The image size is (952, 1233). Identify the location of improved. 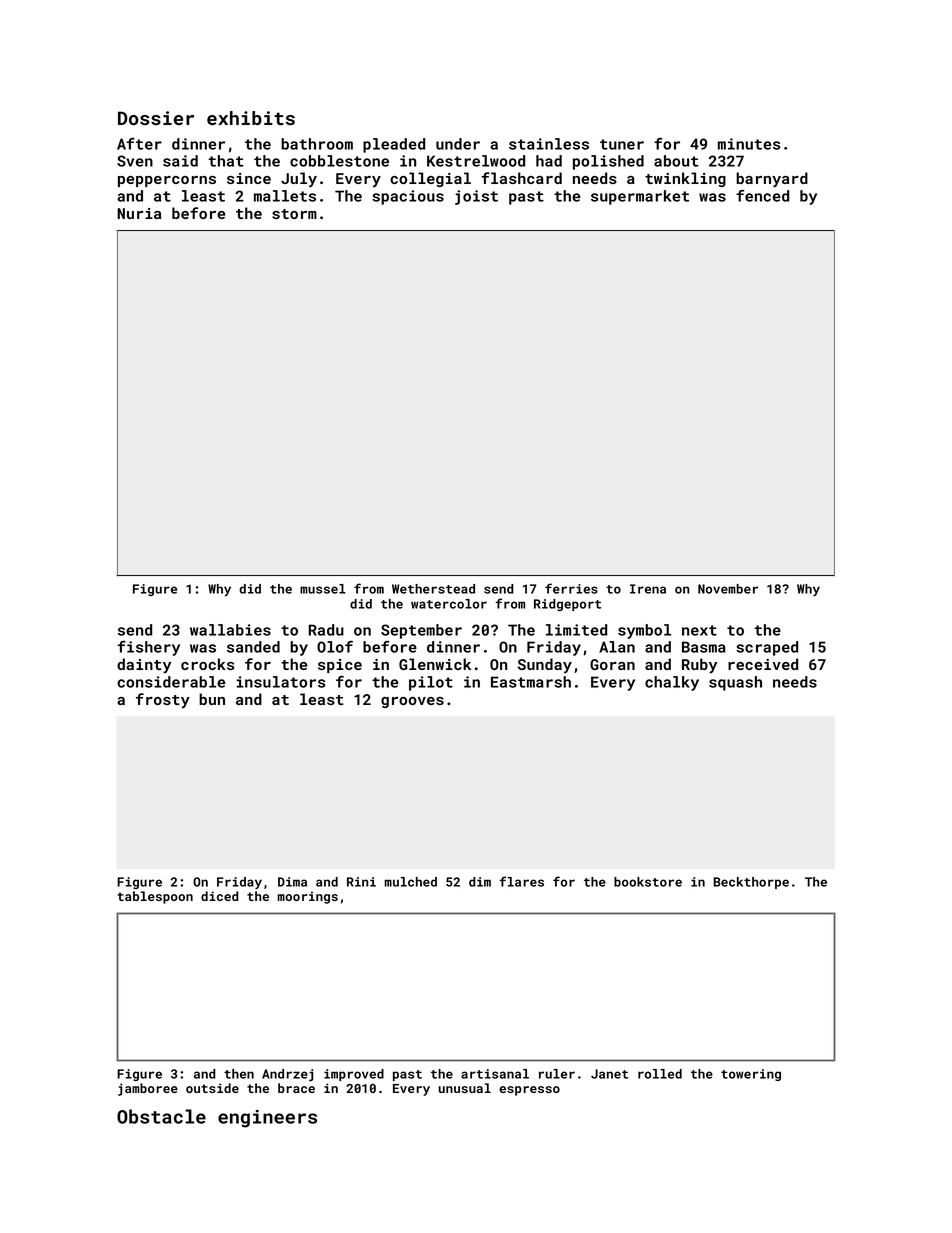
(354, 1075).
